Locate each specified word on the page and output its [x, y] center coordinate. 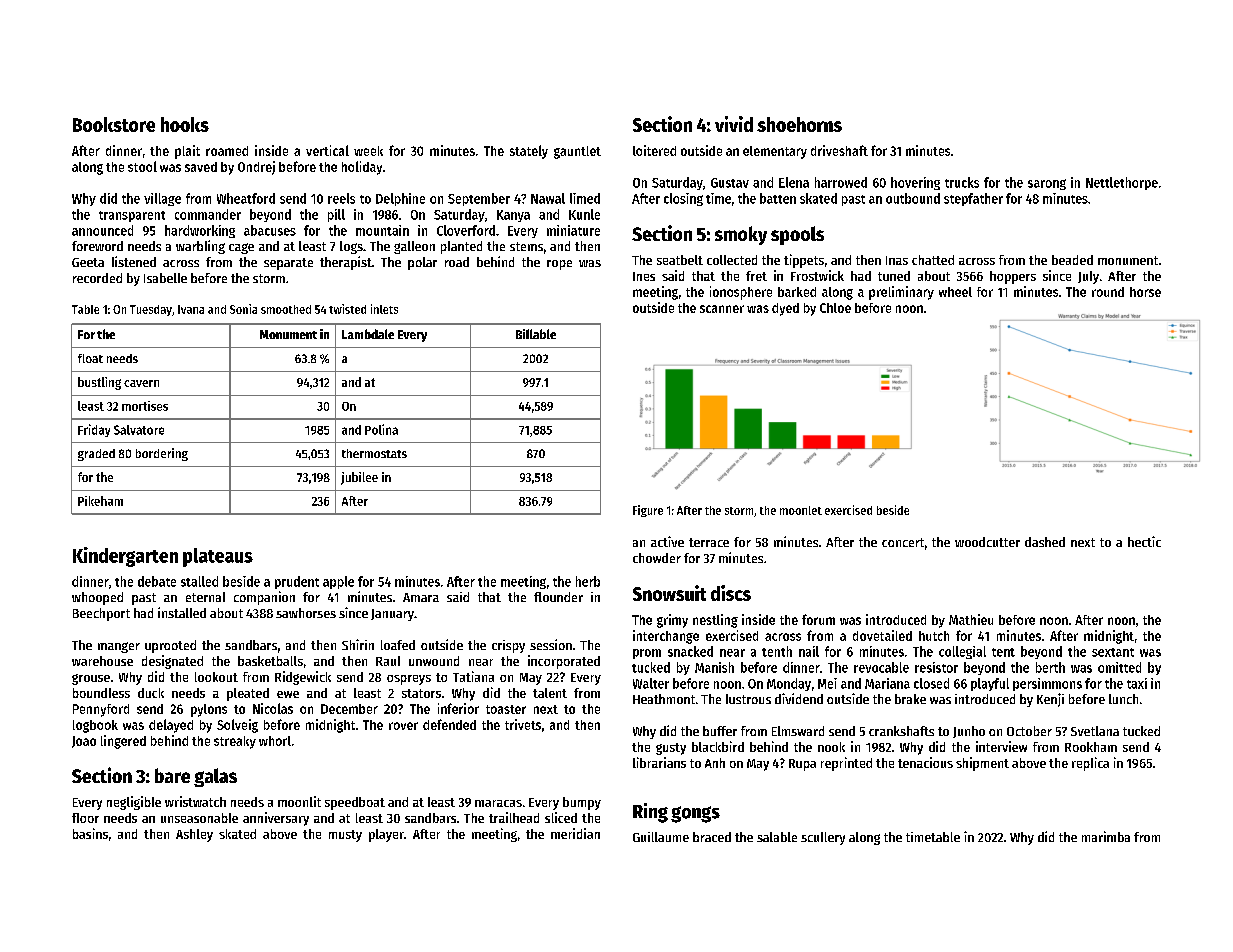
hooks [185, 124]
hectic [1144, 541]
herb [588, 581]
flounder [558, 597]
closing [683, 199]
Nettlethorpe [1122, 183]
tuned [894, 276]
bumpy [582, 803]
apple [338, 582]
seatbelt [680, 260]
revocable [881, 667]
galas [215, 777]
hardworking [200, 231]
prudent [297, 582]
